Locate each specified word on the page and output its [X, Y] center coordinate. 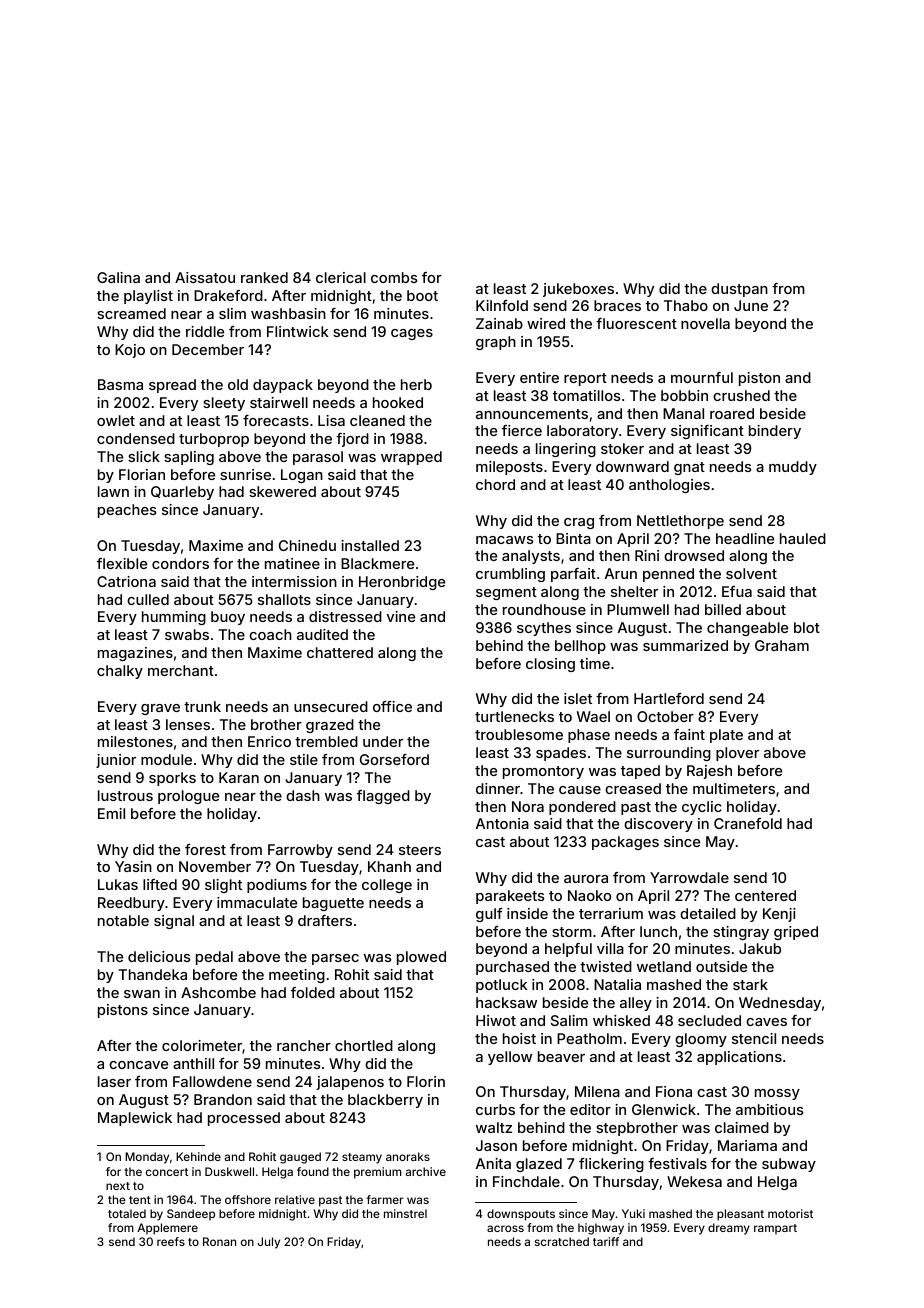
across [505, 1228]
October [665, 716]
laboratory [582, 432]
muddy [793, 468]
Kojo [130, 351]
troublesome [519, 734]
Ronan [219, 1241]
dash [303, 795]
